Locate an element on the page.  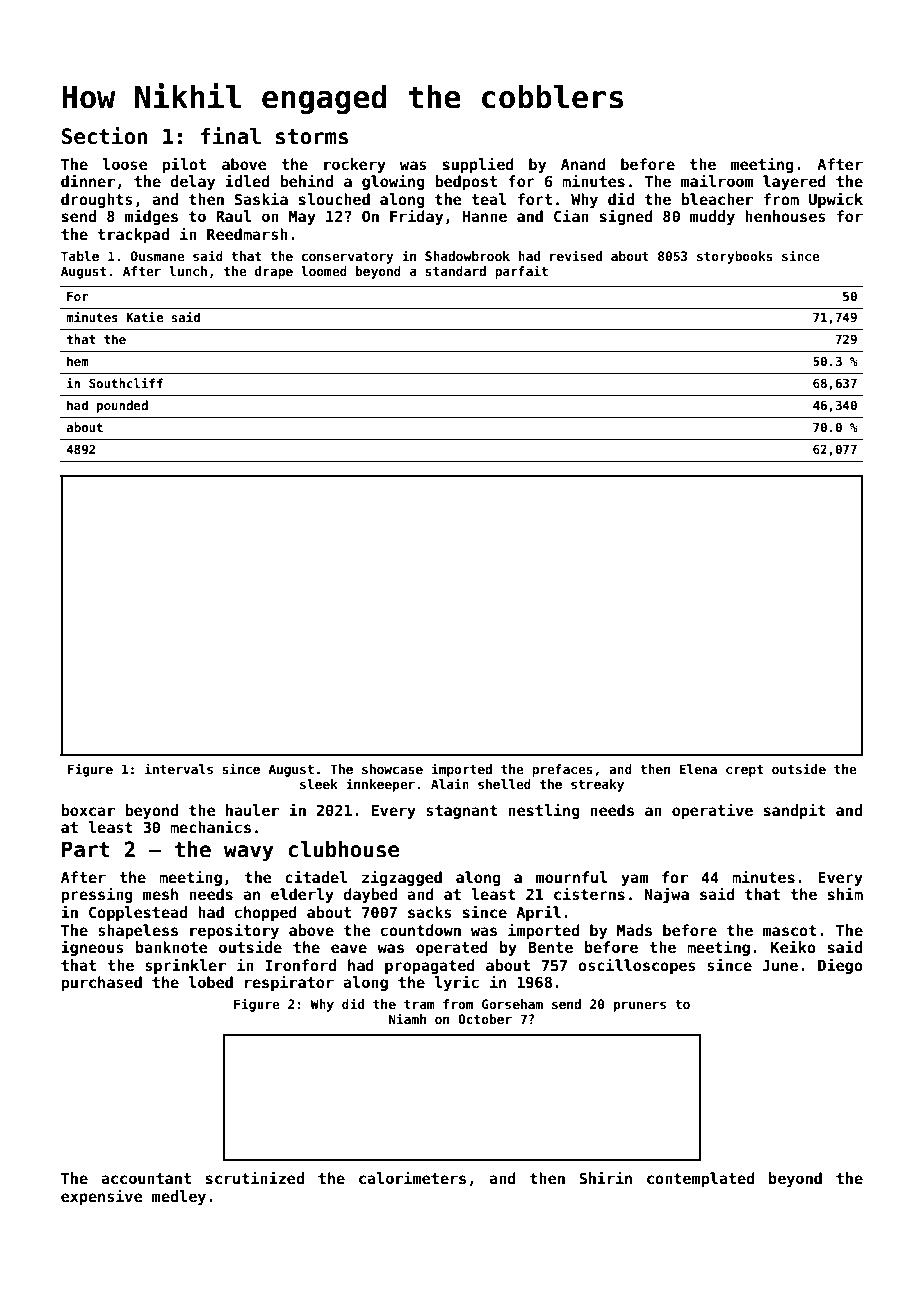
Section is located at coordinates (104, 136).
